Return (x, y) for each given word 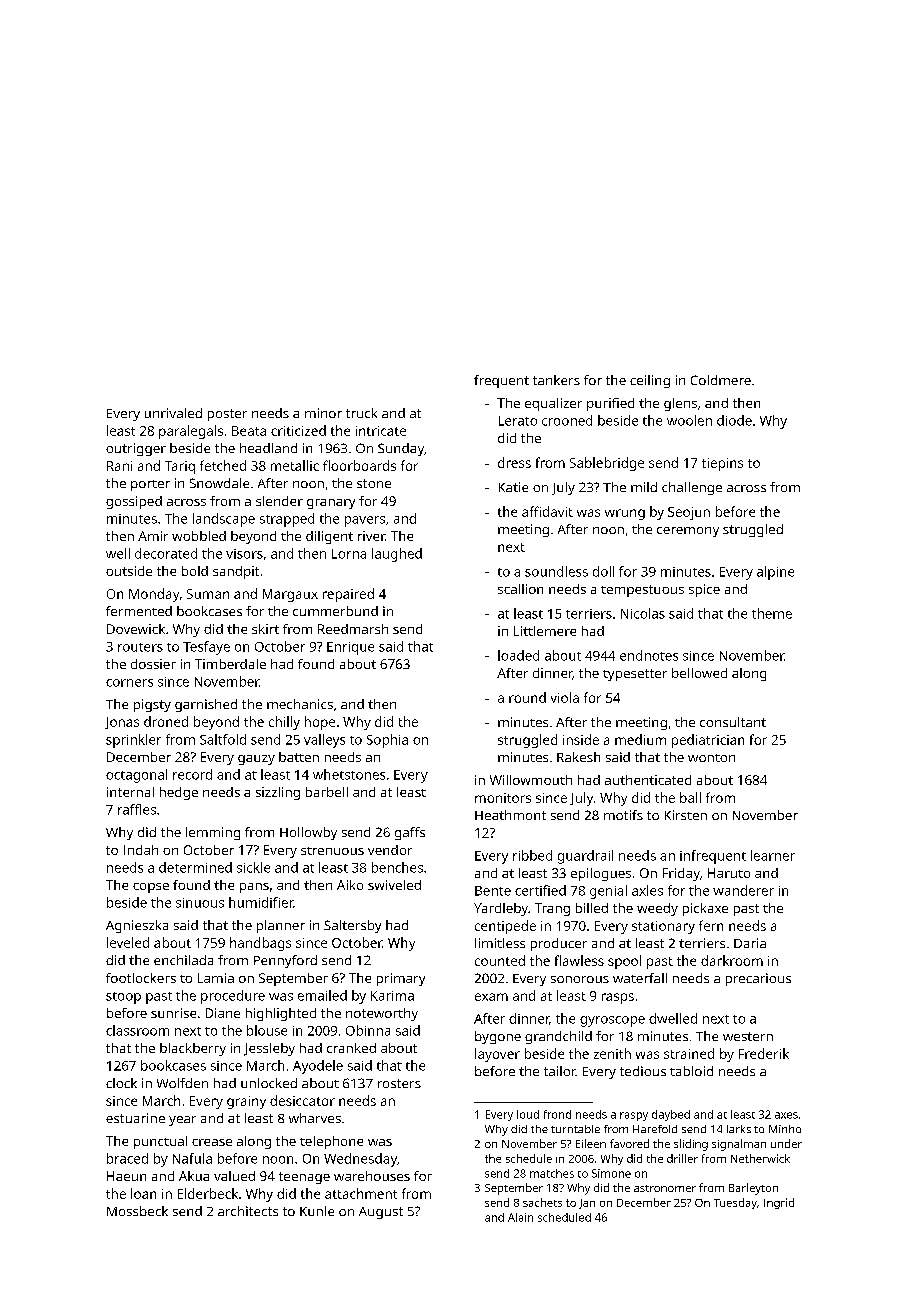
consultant (733, 722)
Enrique (350, 648)
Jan (587, 1204)
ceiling (650, 381)
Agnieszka (137, 926)
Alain (520, 1217)
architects (248, 1211)
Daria (750, 943)
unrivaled (173, 413)
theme (772, 613)
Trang (552, 909)
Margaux (290, 595)
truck (361, 413)
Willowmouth (531, 780)
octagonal (136, 776)
